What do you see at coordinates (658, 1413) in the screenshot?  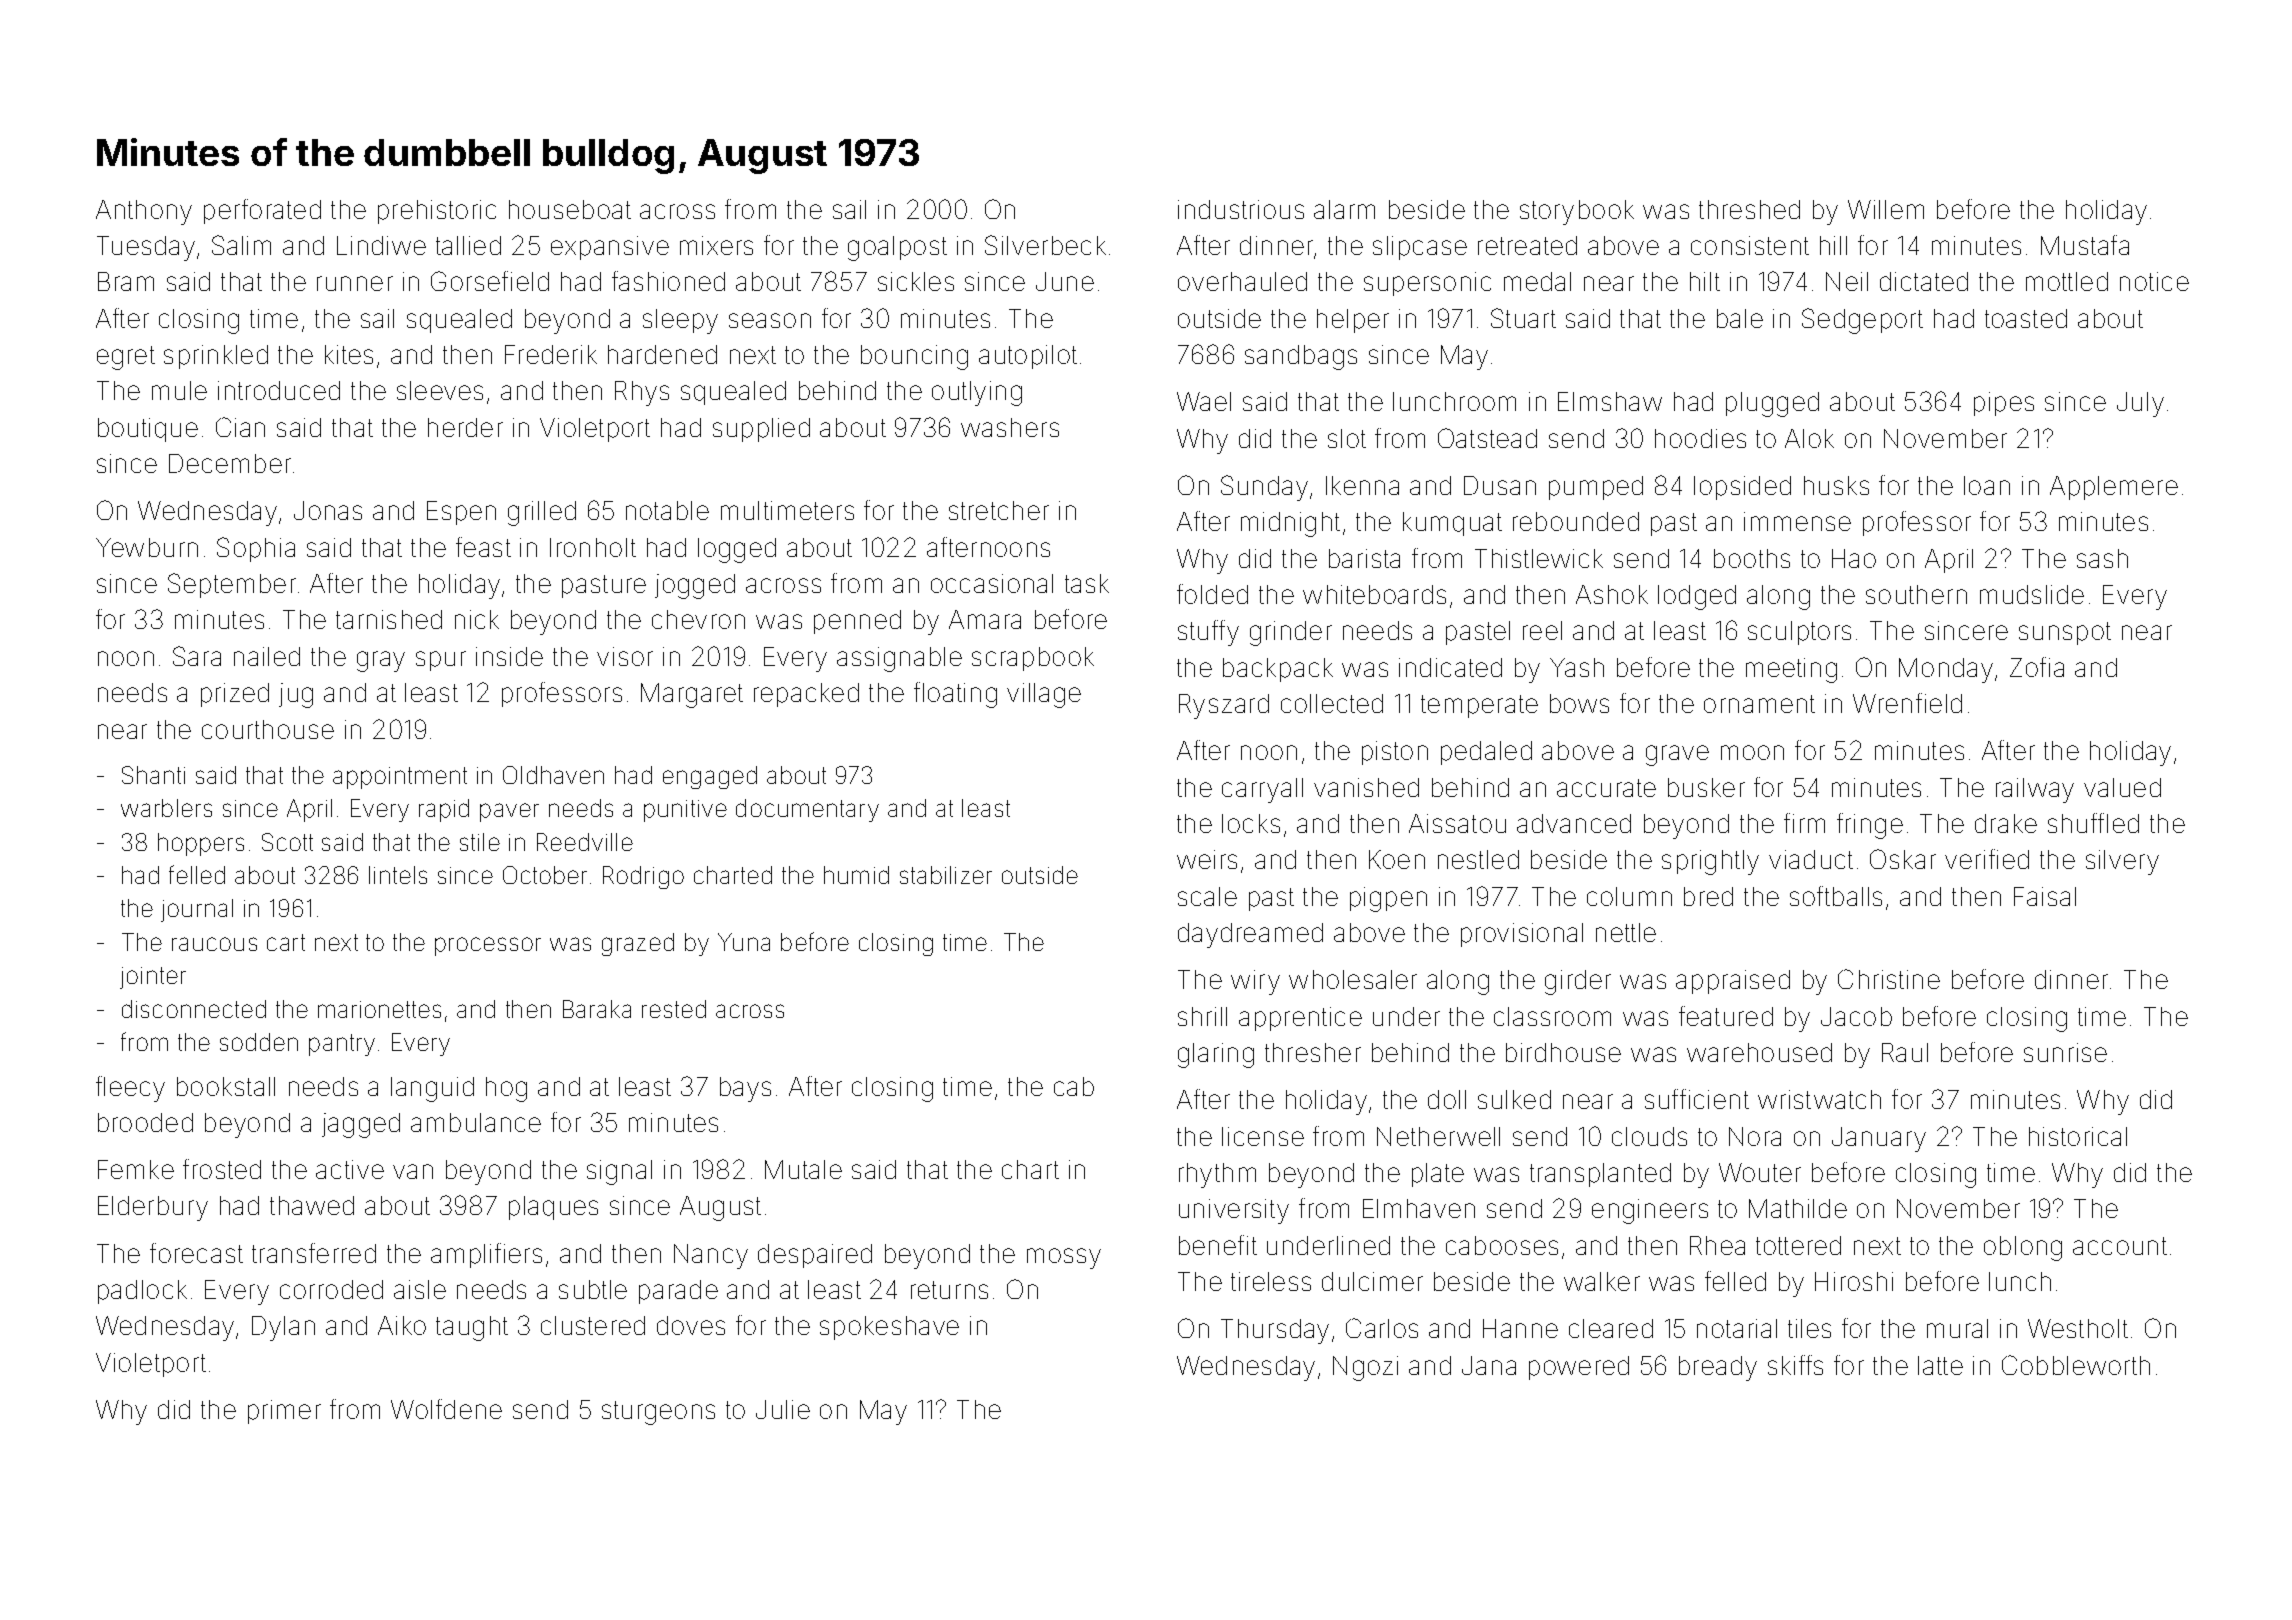 I see `sturgeons` at bounding box center [658, 1413].
